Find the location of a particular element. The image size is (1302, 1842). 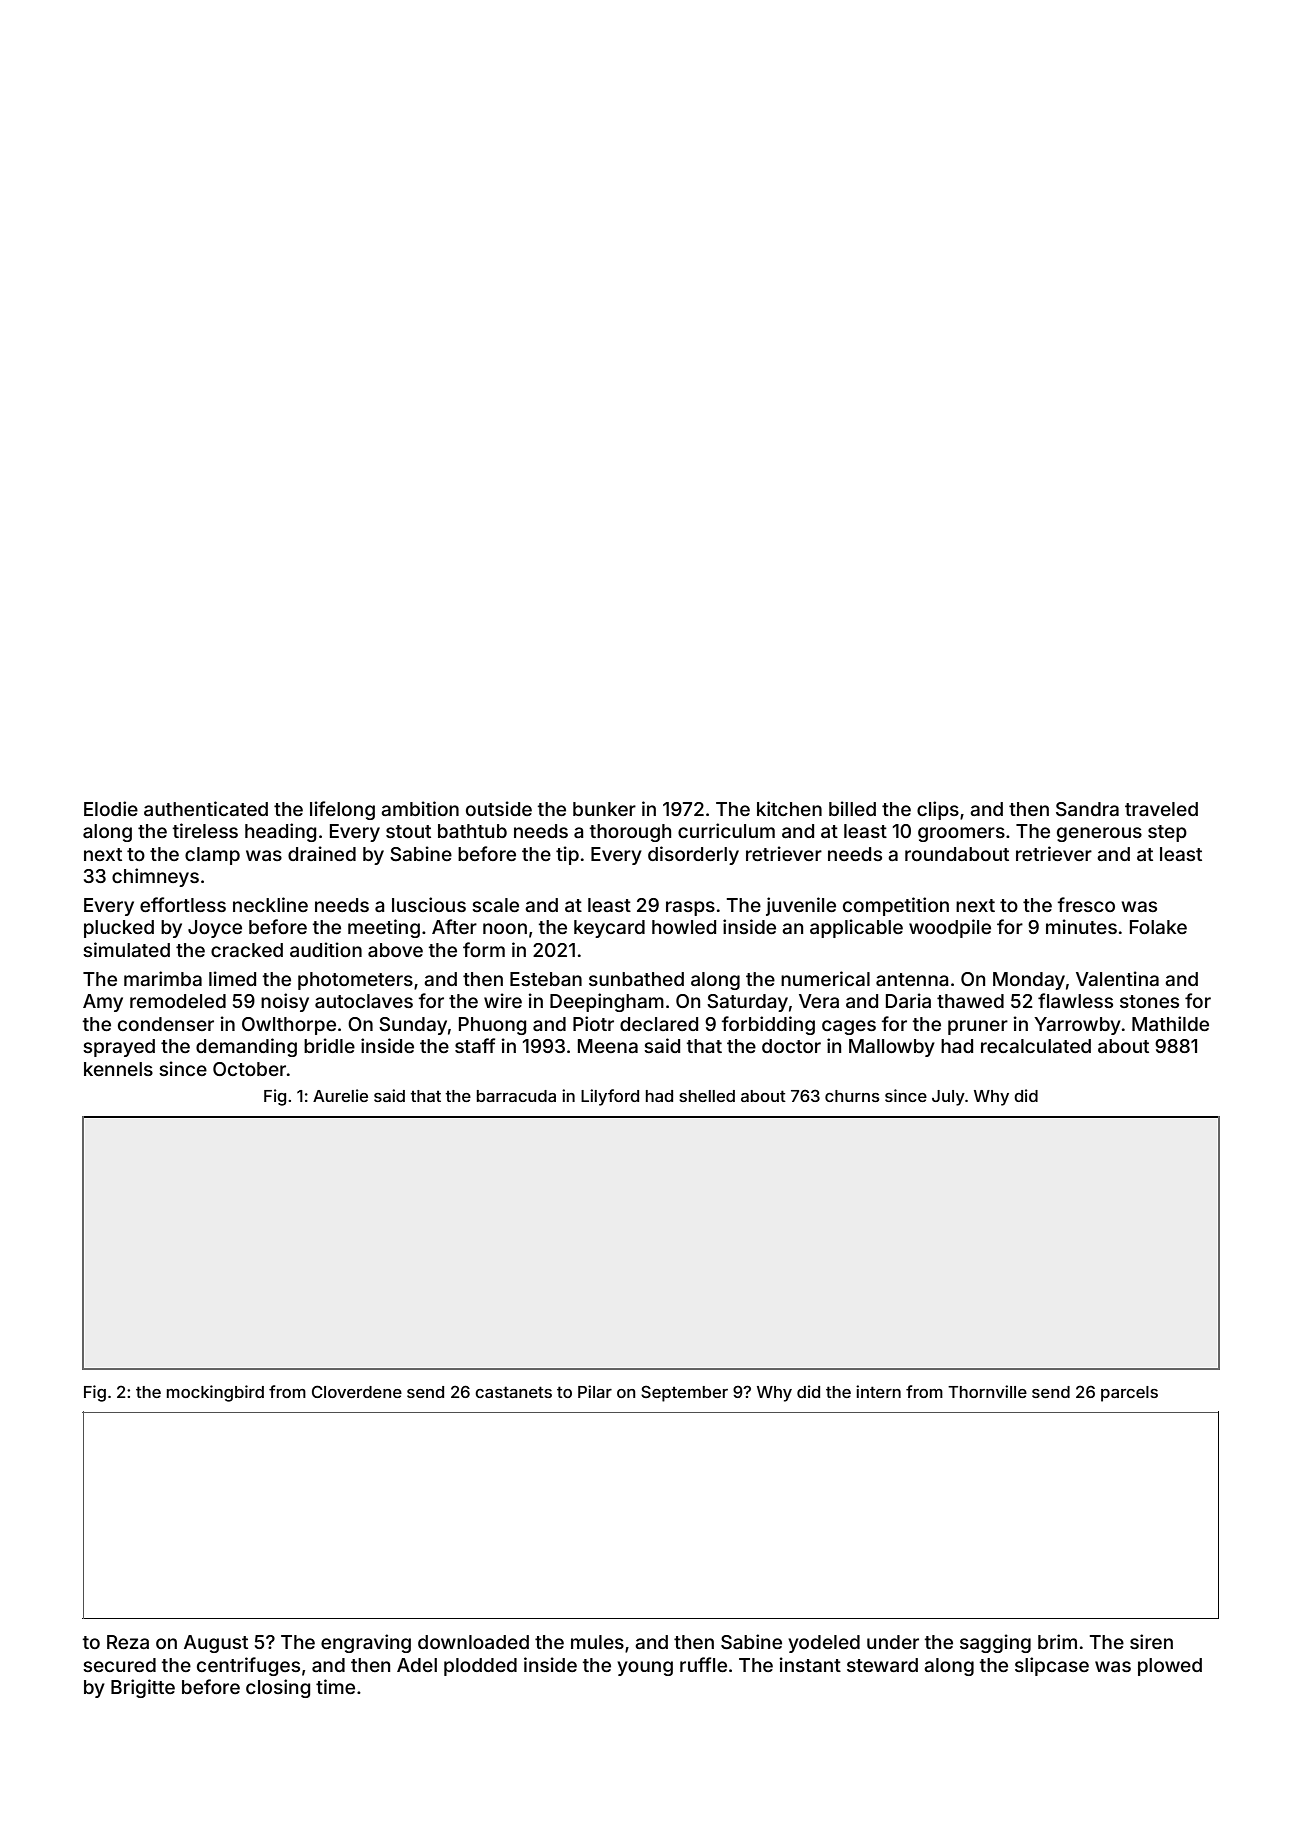

Aurelie is located at coordinates (340, 1095).
